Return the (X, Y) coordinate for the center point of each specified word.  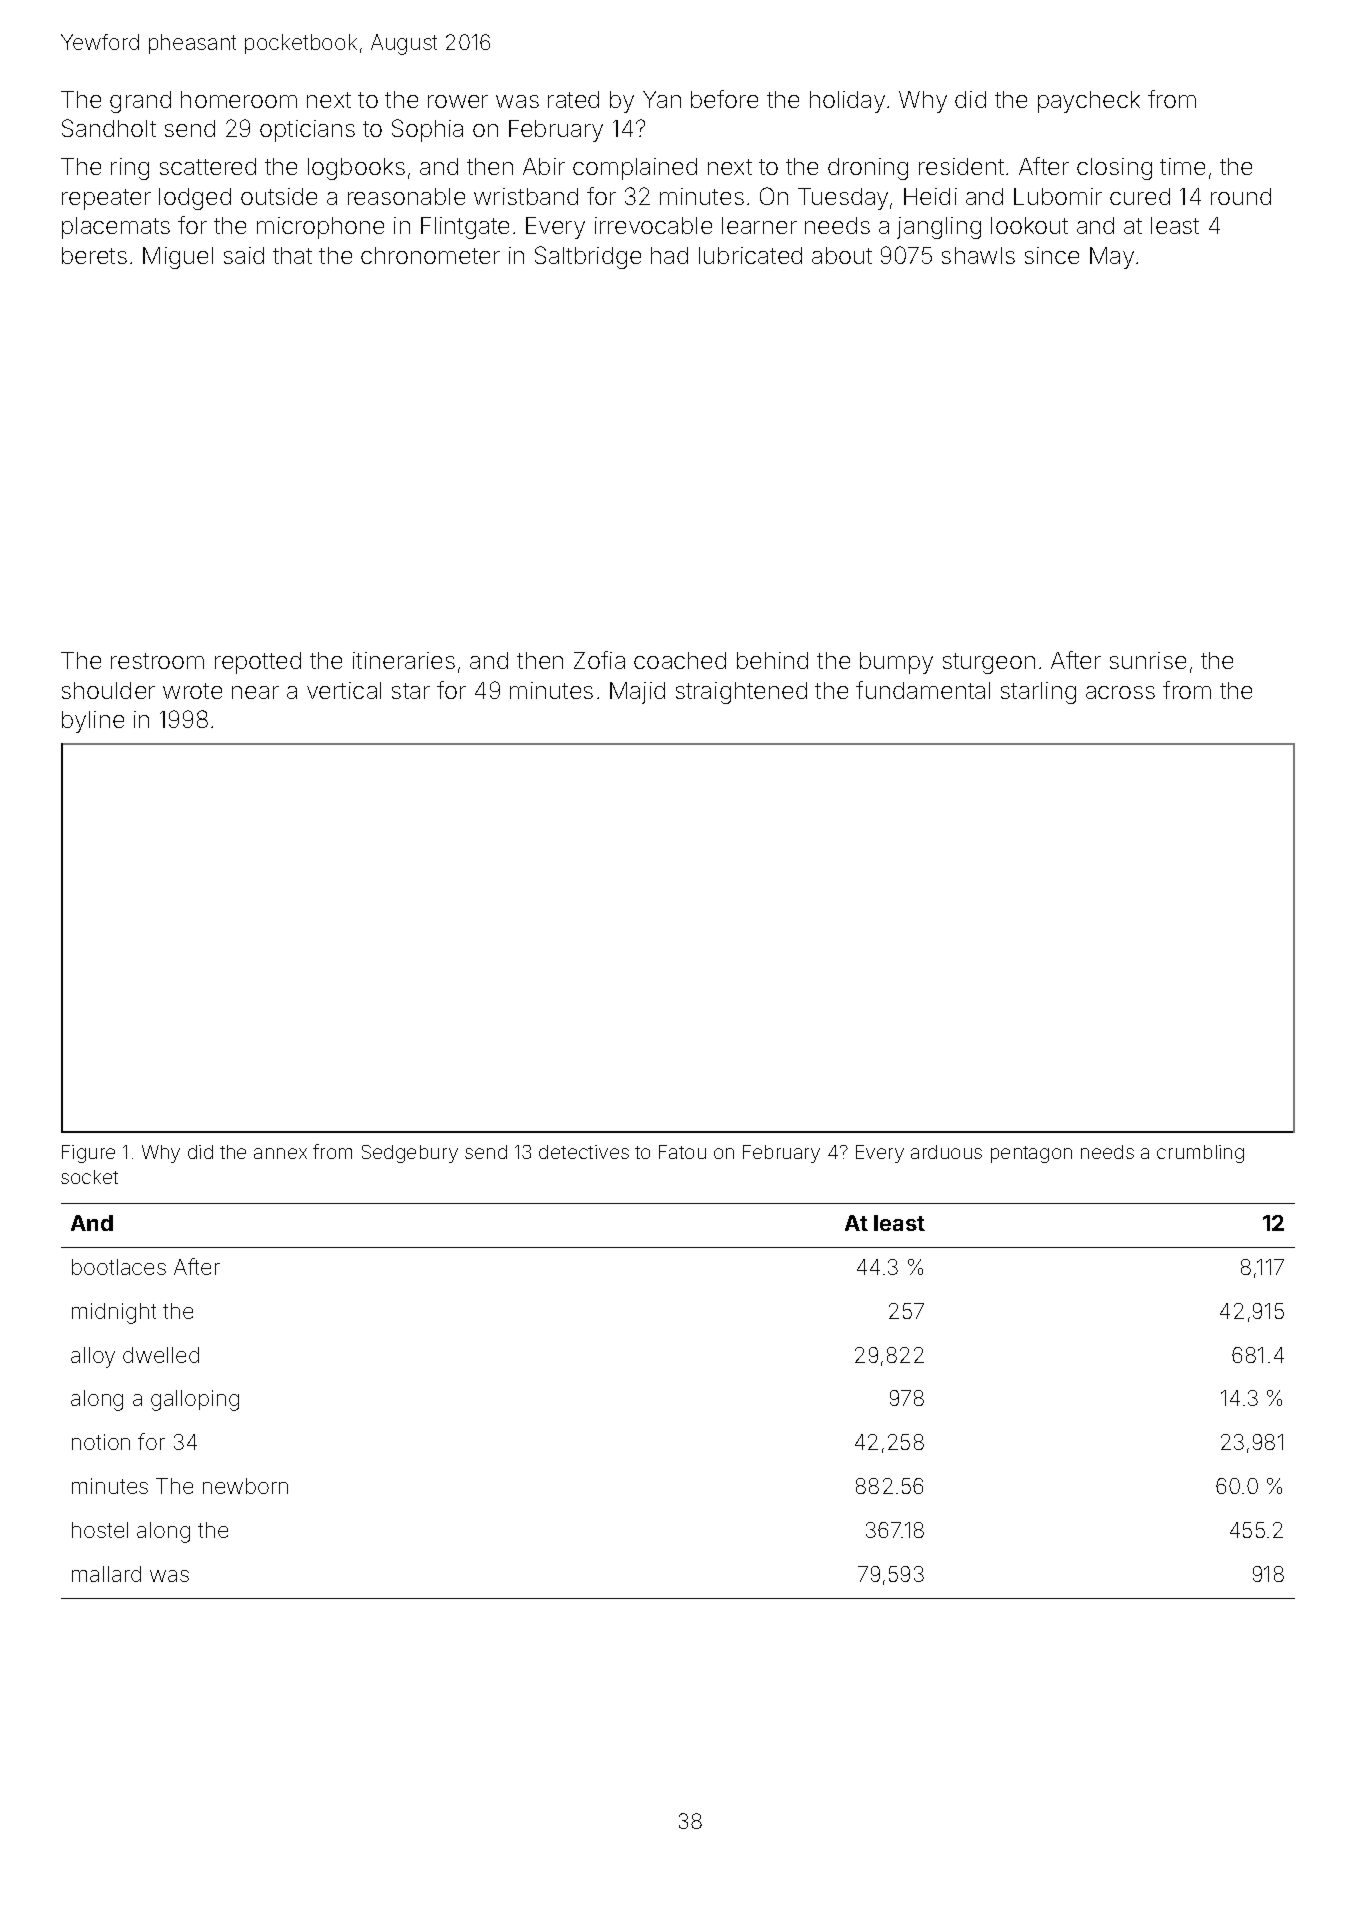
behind (772, 660)
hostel (100, 1530)
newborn (245, 1486)
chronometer (430, 255)
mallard (106, 1574)
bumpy (896, 663)
